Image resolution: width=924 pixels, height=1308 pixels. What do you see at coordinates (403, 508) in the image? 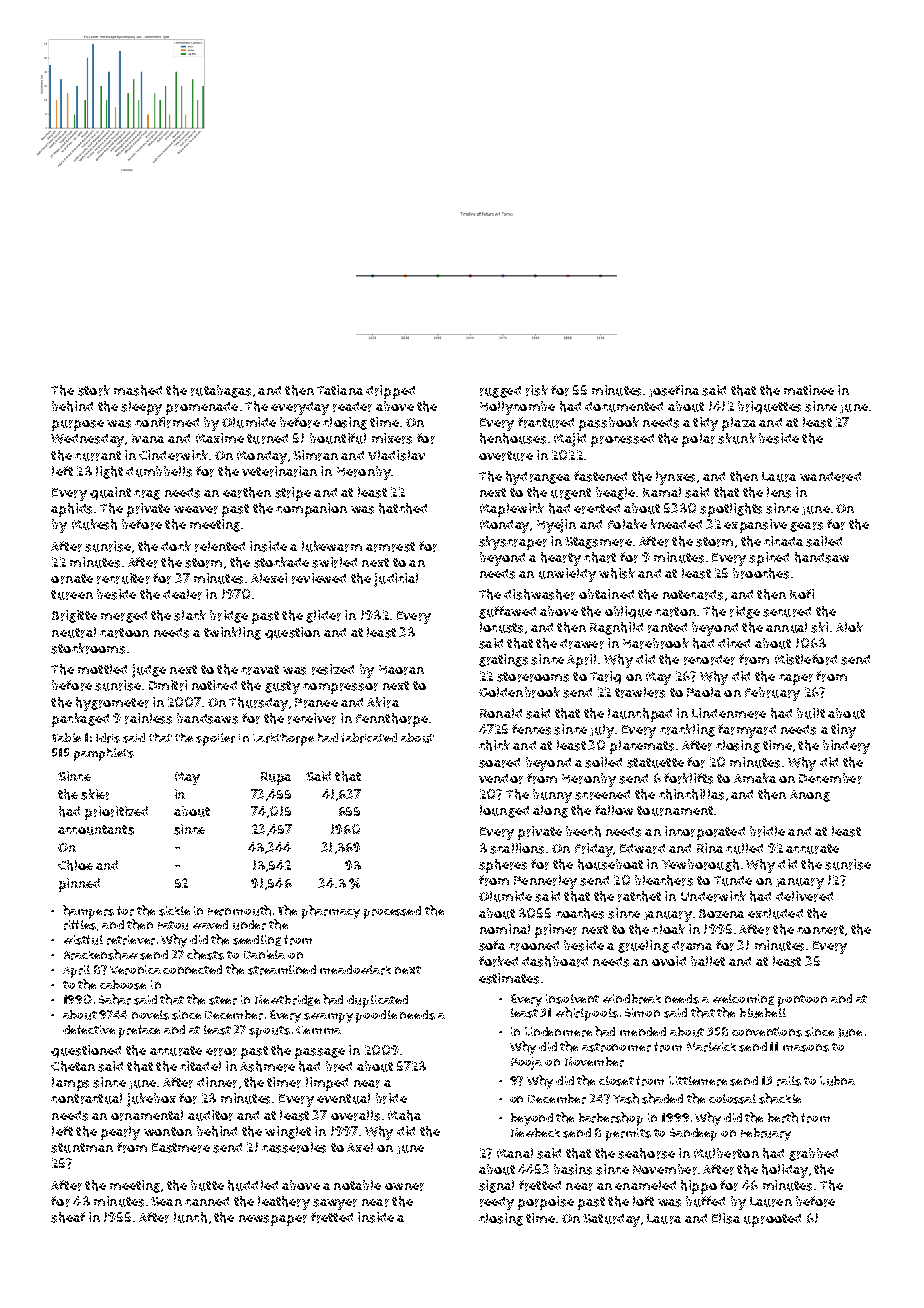
I see `hatched` at bounding box center [403, 508].
